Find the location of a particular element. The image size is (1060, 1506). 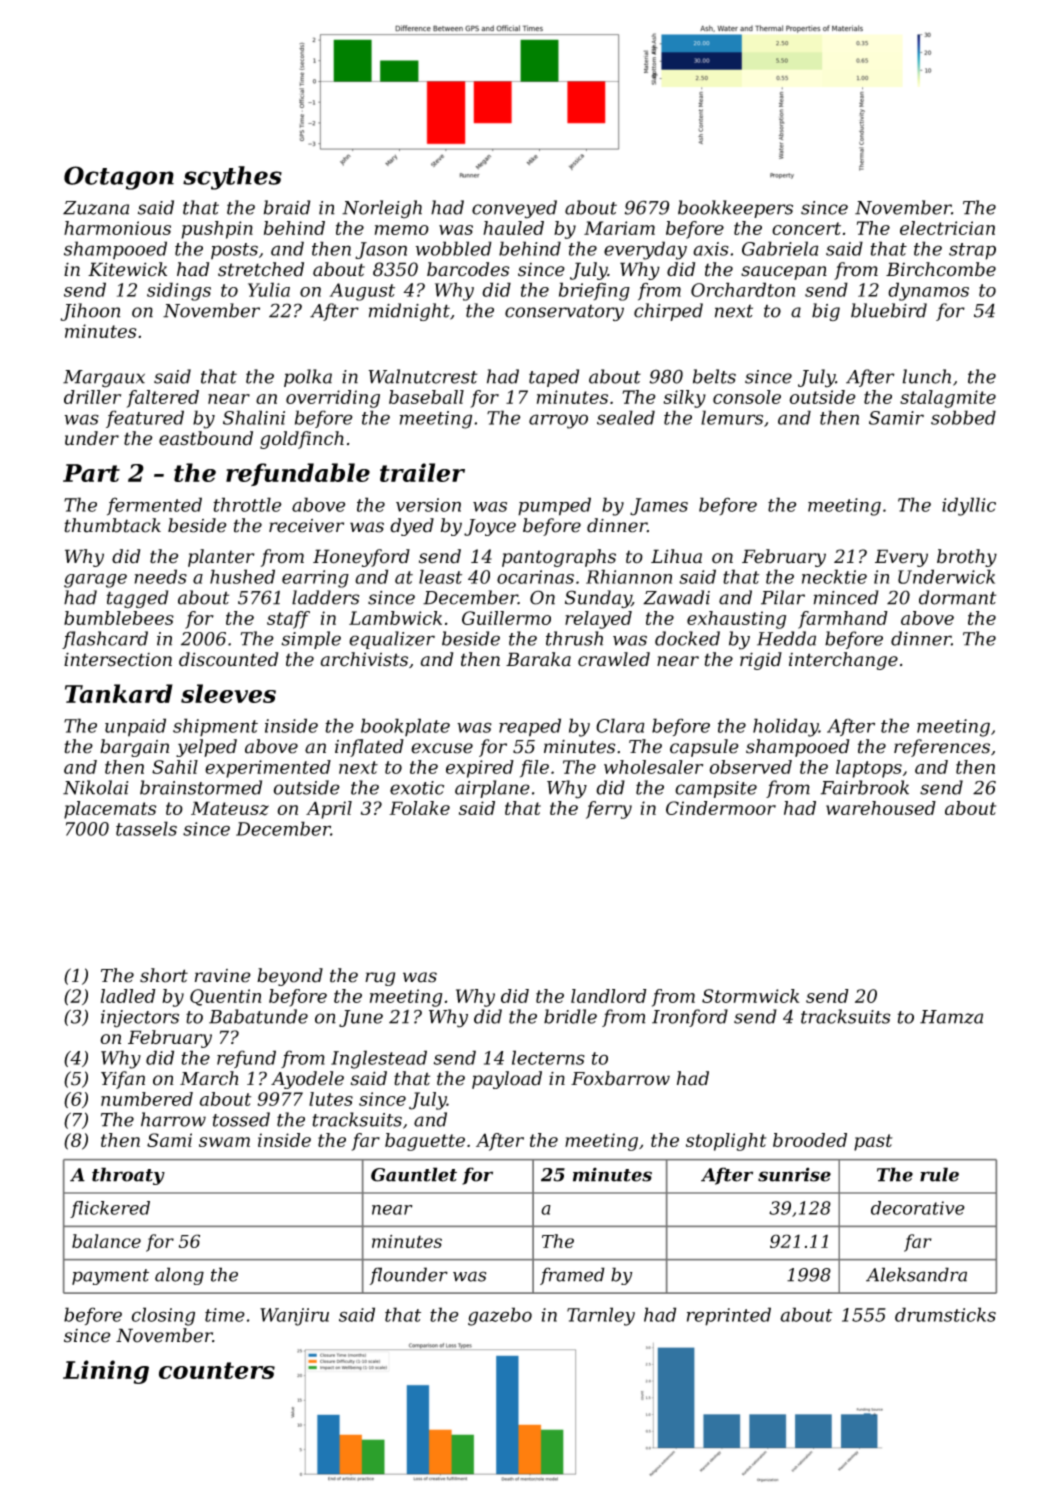

tassels is located at coordinates (146, 828).
